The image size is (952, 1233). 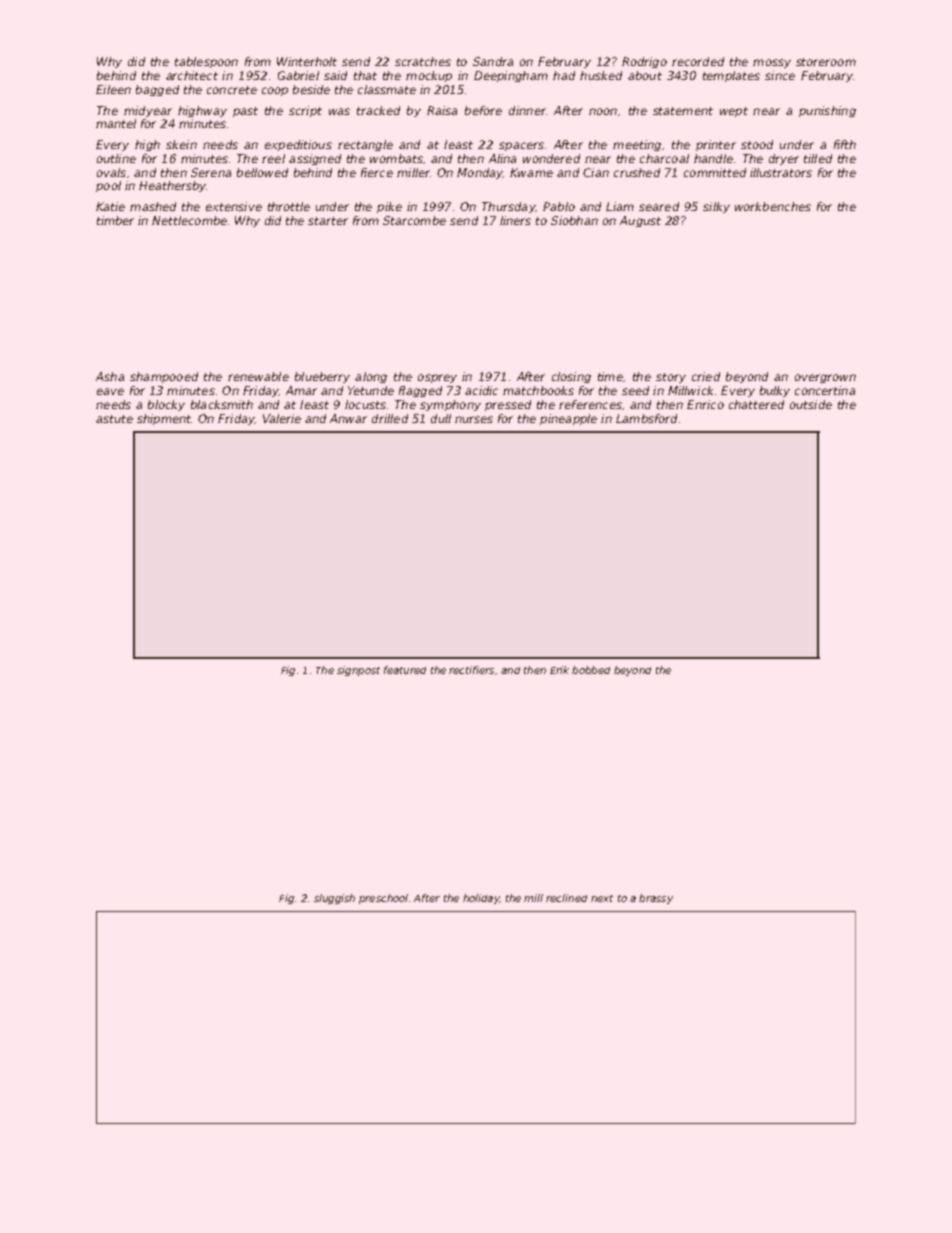 I want to click on recorded, so click(x=698, y=61).
